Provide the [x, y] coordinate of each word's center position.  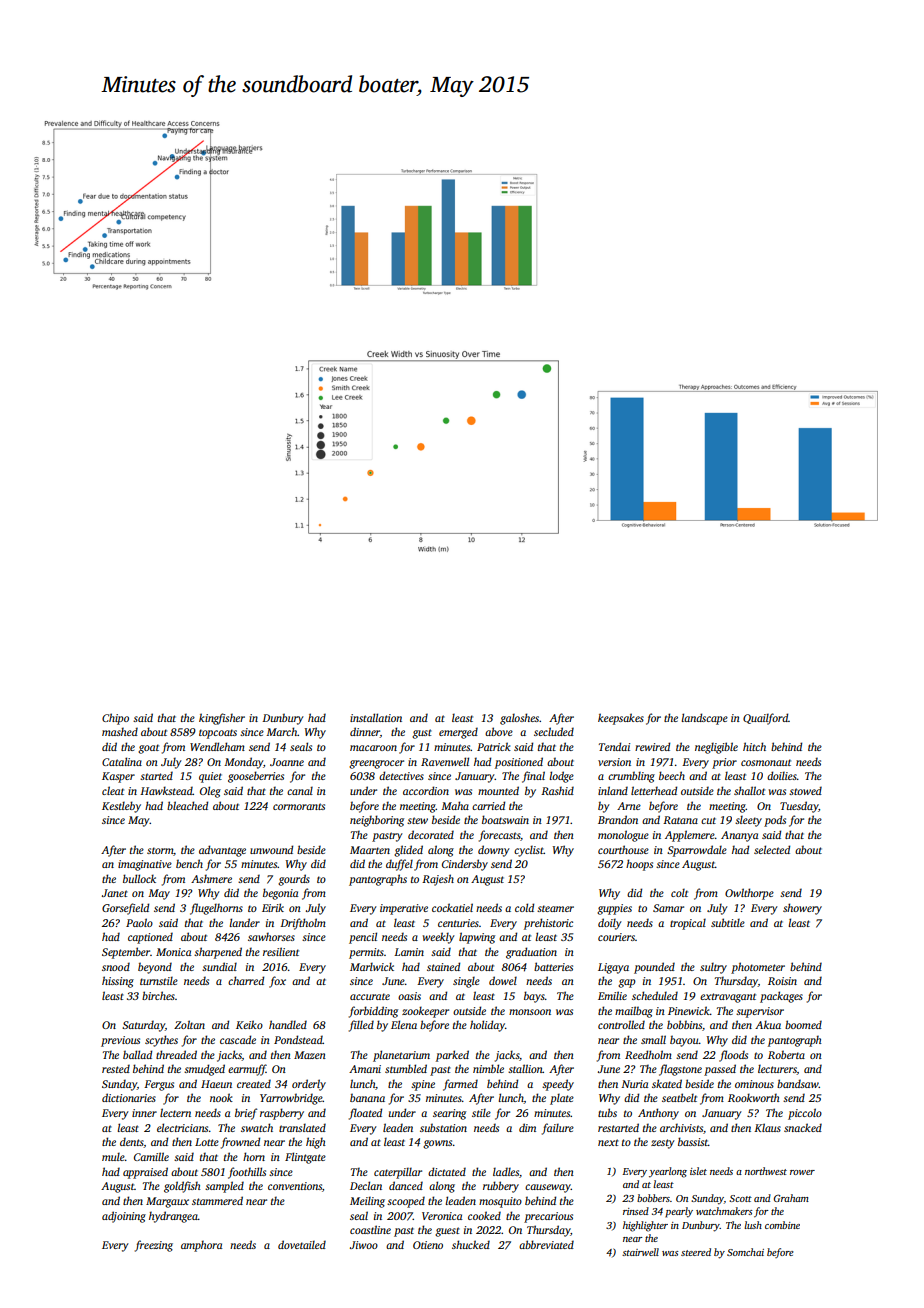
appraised [145, 1173]
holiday [487, 1026]
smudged [204, 1070]
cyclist [529, 851]
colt [679, 892]
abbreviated [546, 1244]
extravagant [728, 998]
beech [672, 775]
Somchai [745, 1252]
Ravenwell [445, 761]
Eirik [273, 907]
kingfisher [222, 719]
